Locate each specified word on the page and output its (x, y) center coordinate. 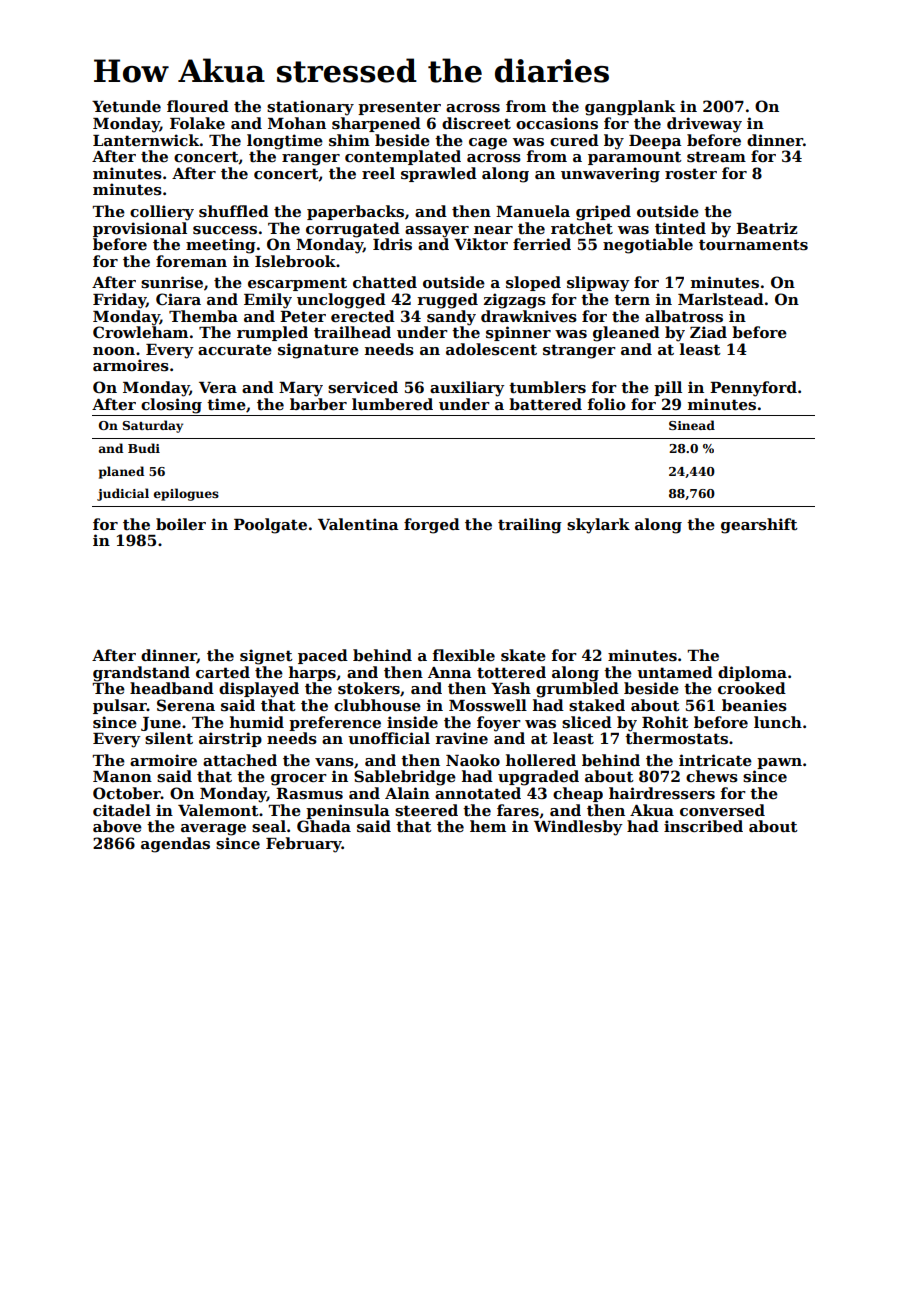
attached (240, 760)
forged (432, 526)
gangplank (630, 108)
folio (607, 404)
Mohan (297, 123)
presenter (399, 108)
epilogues (186, 494)
